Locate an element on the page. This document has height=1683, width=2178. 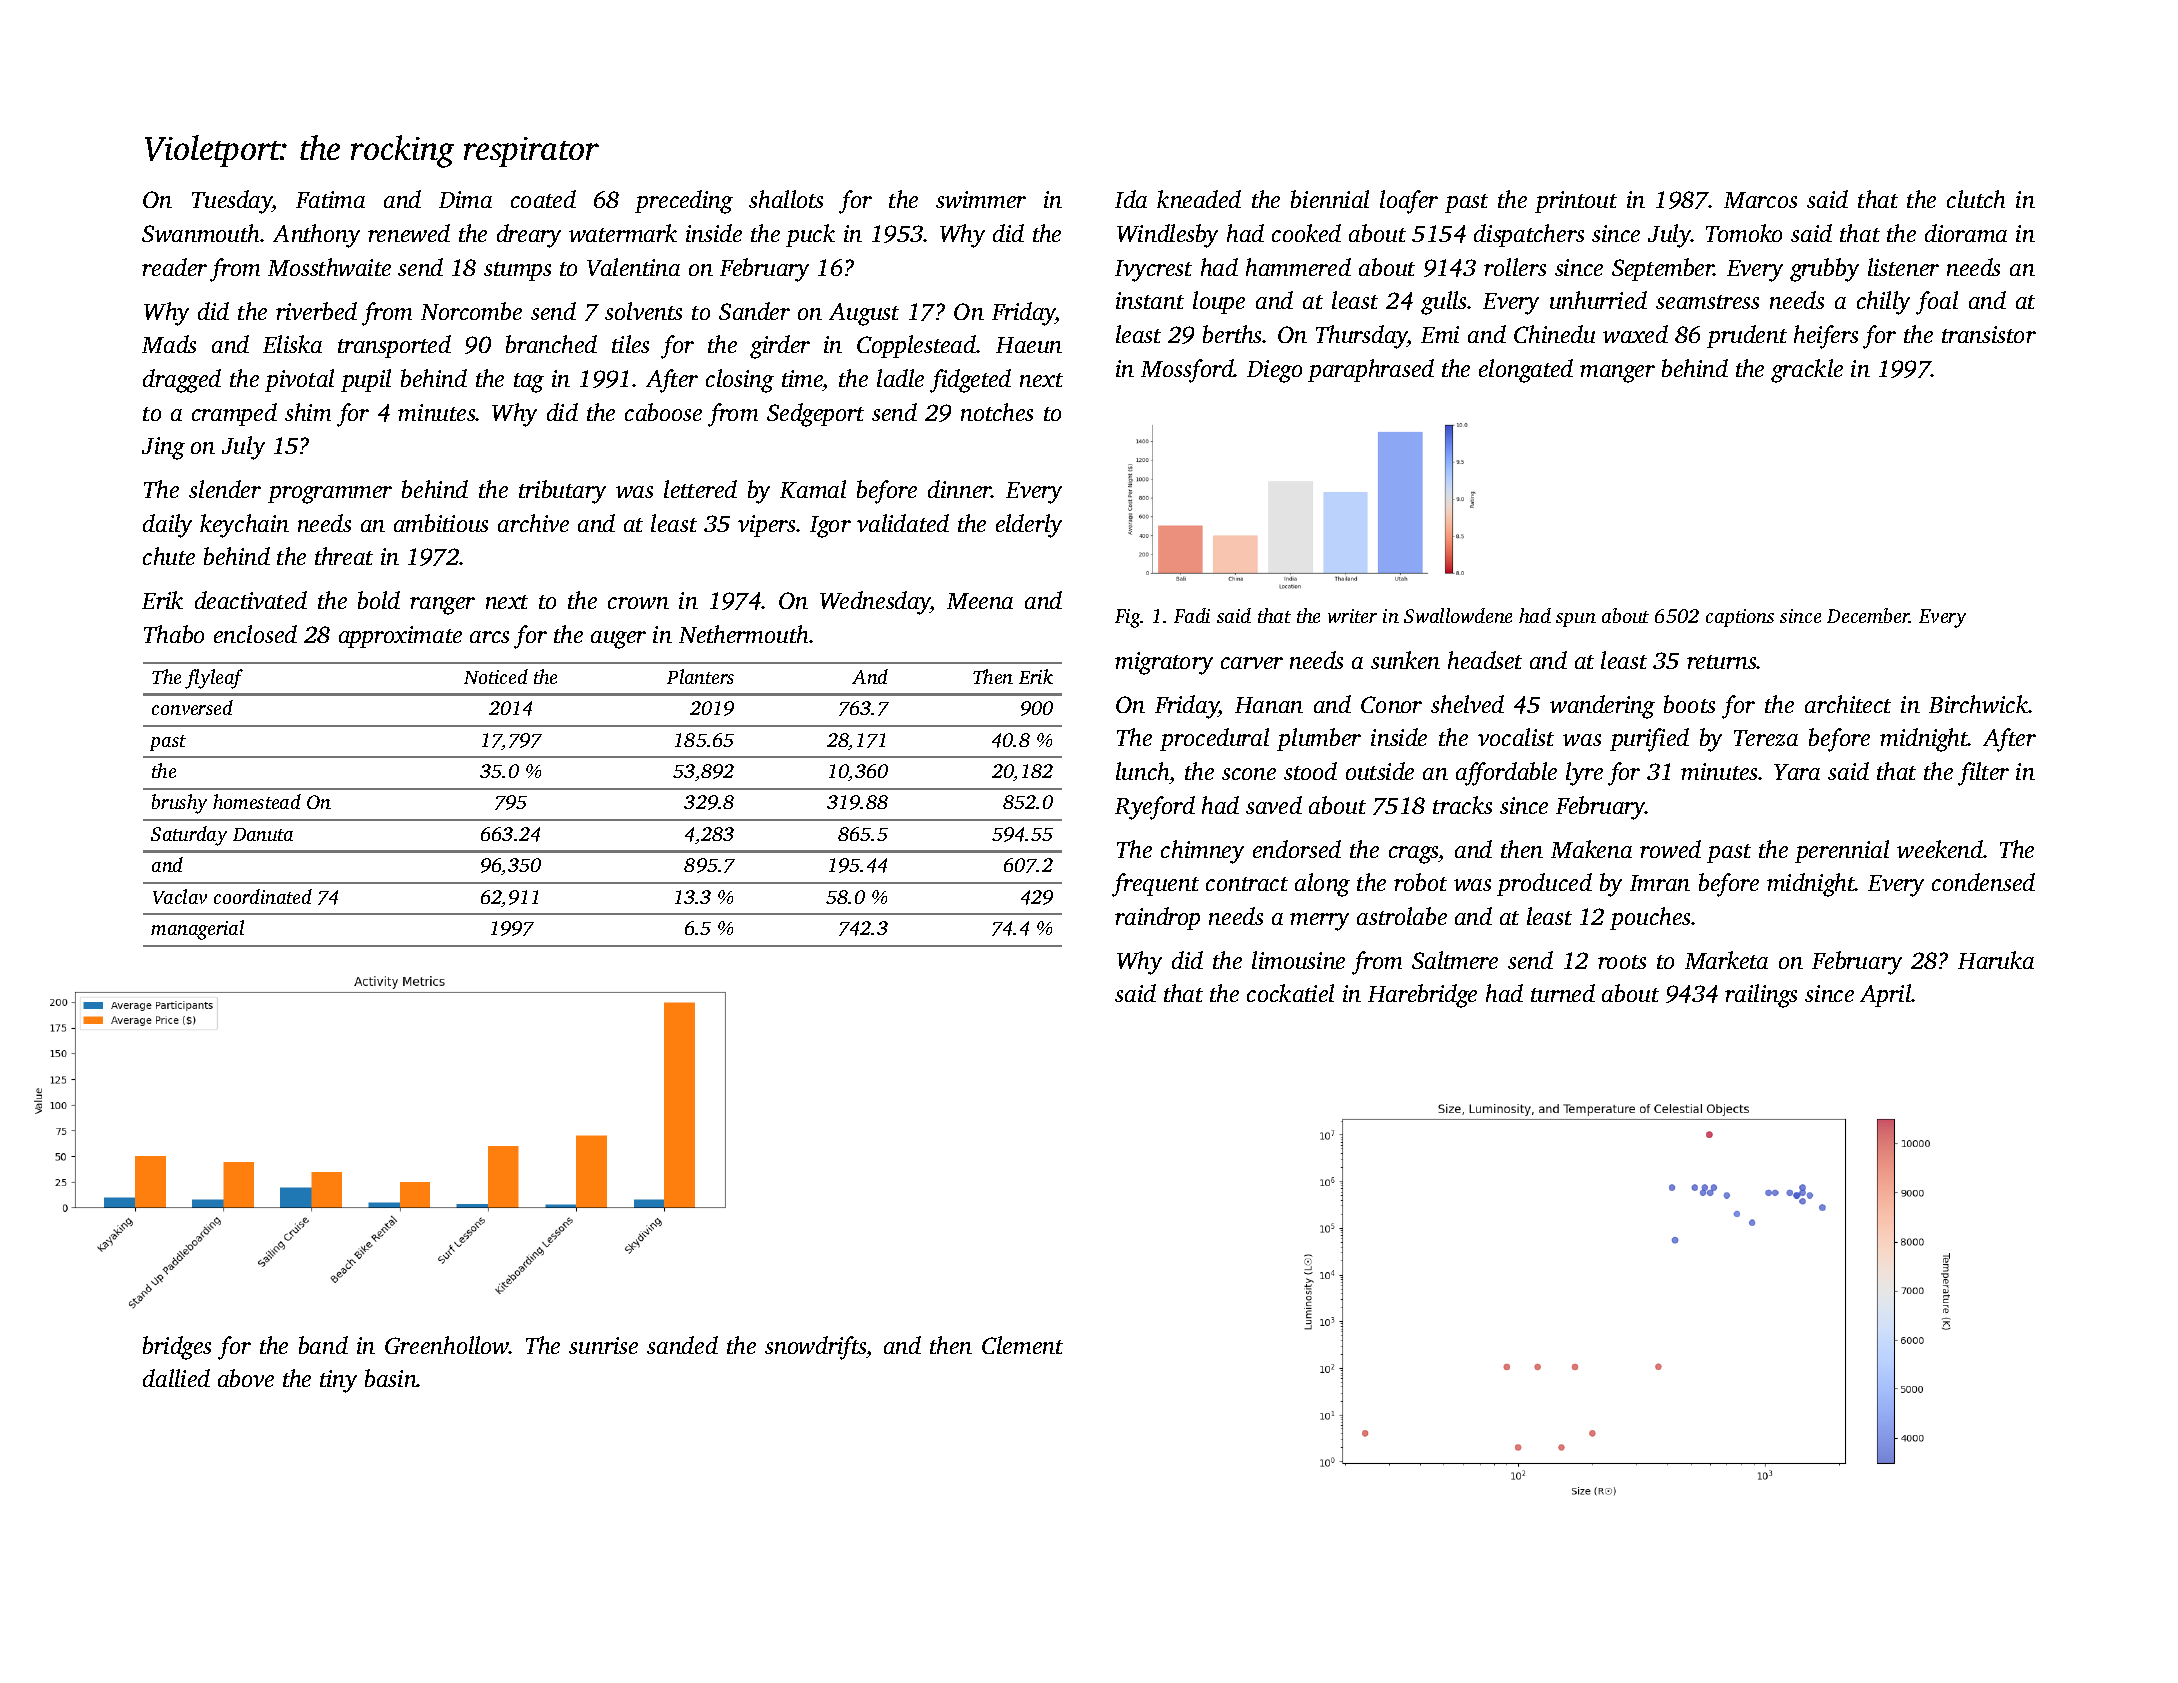
Vaclav is located at coordinates (180, 896).
